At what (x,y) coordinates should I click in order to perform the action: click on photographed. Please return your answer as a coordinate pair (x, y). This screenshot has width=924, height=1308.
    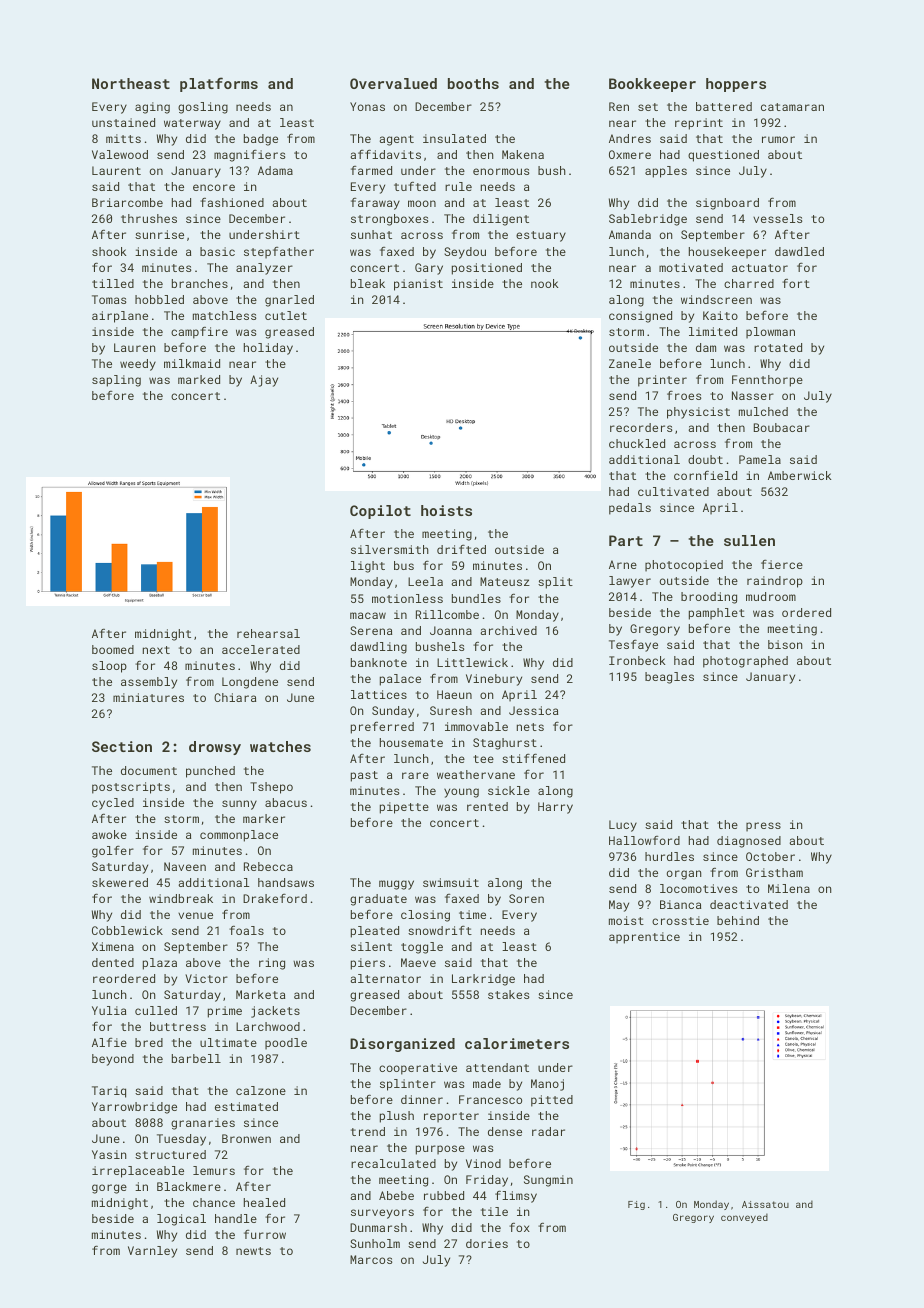
    Looking at the image, I should click on (745, 662).
